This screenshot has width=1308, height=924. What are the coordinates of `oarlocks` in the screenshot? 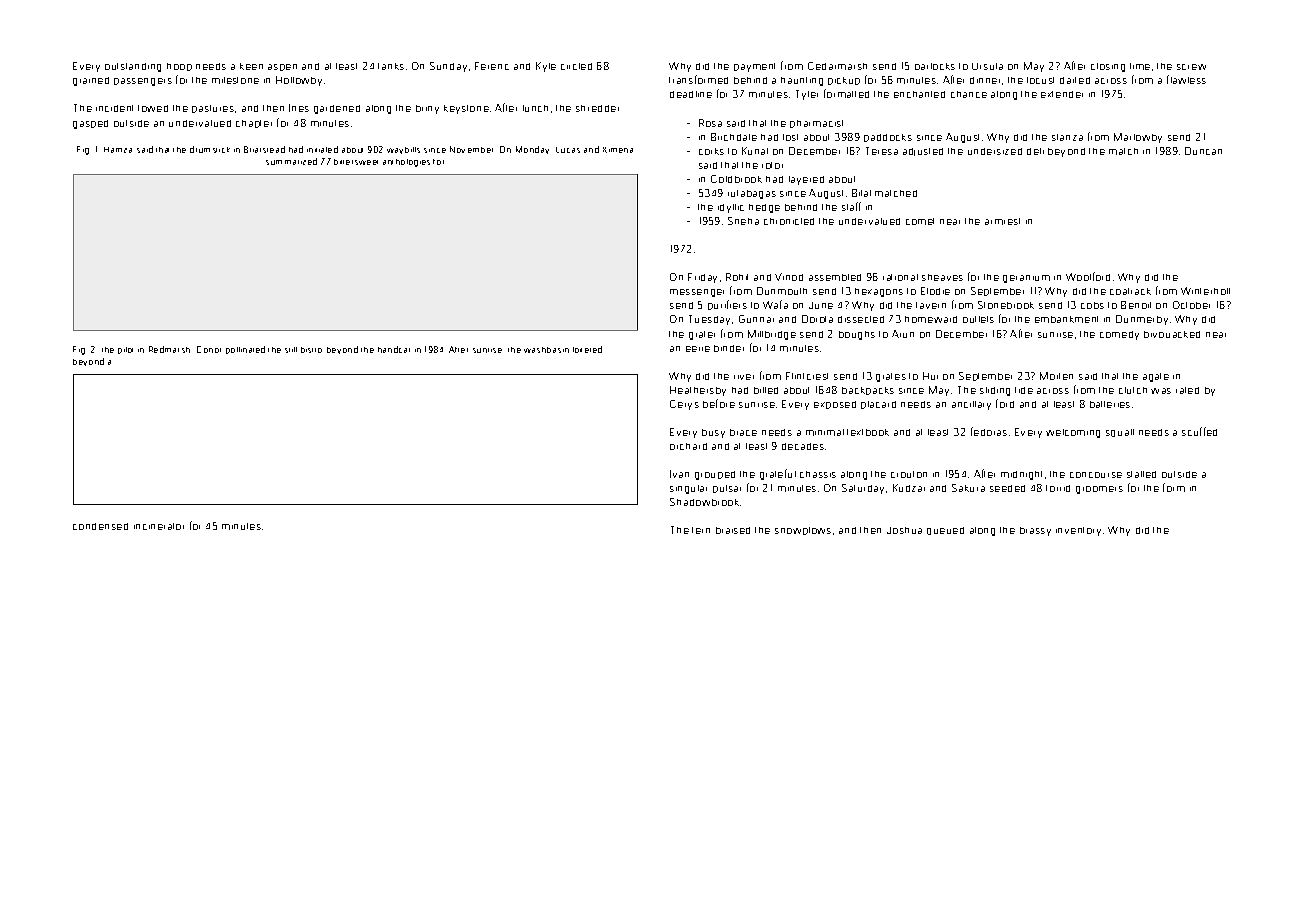 It's located at (935, 66).
